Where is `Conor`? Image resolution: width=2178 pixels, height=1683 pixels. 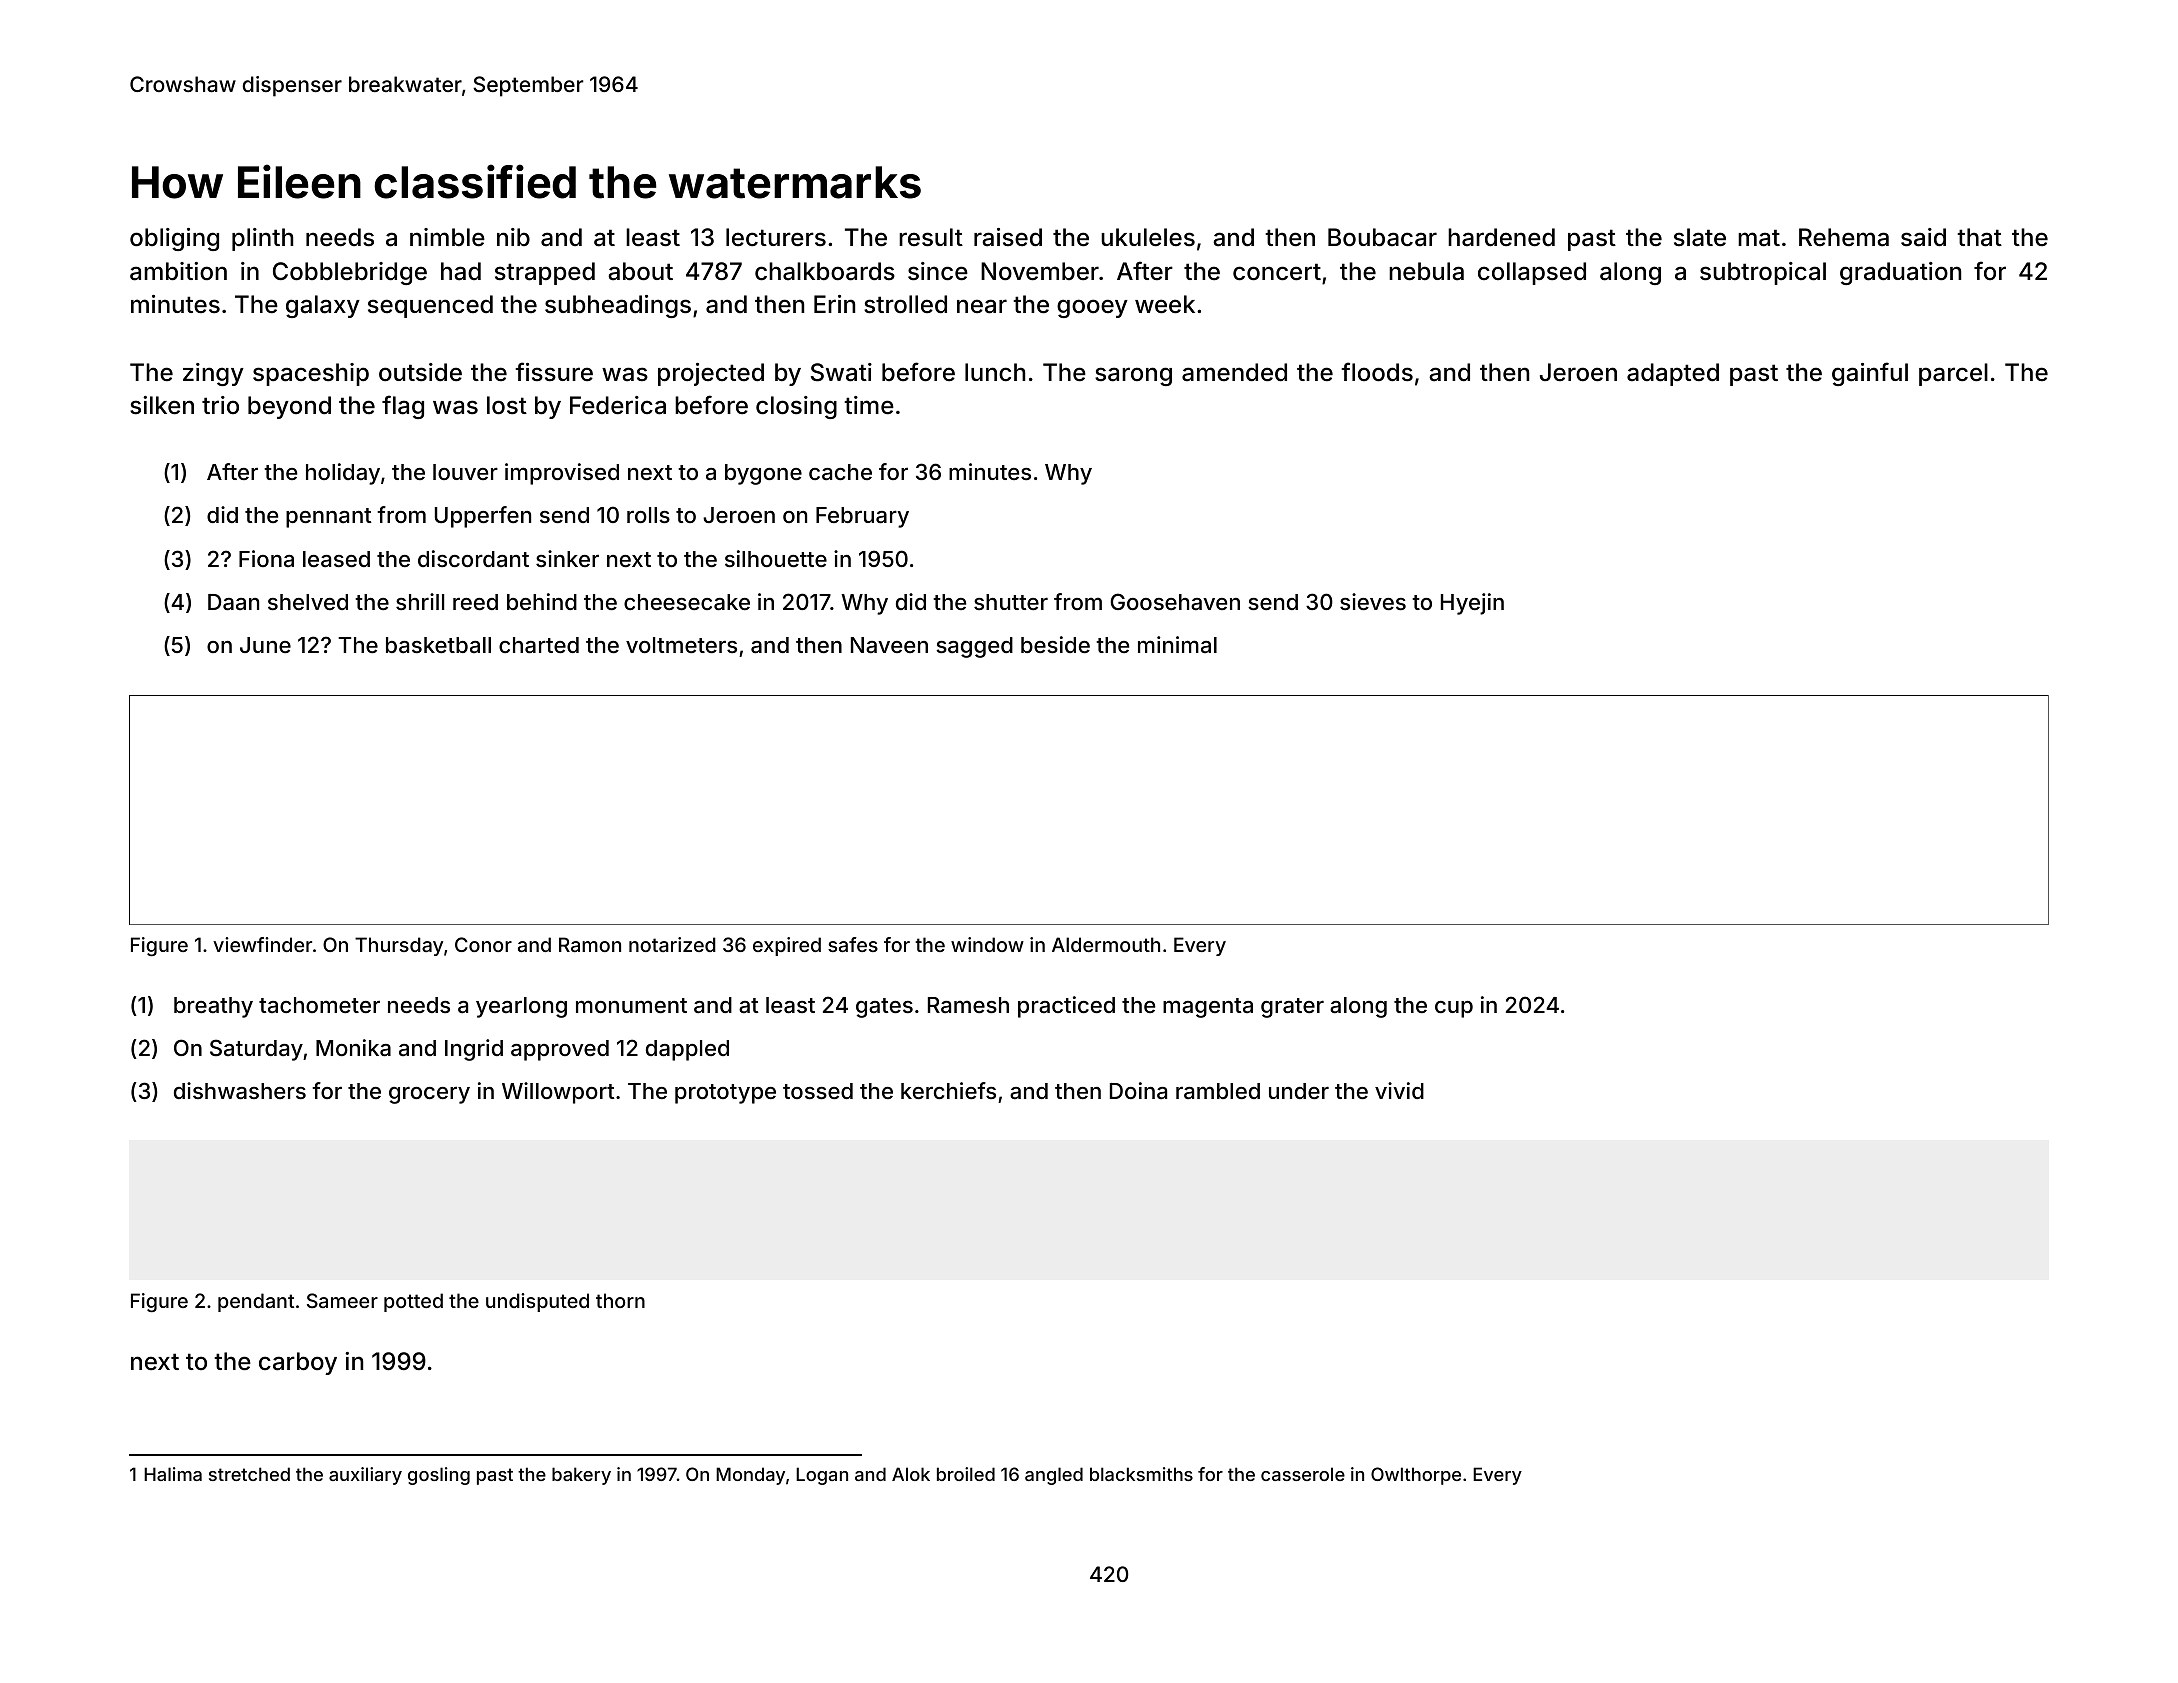 Conor is located at coordinates (483, 944).
